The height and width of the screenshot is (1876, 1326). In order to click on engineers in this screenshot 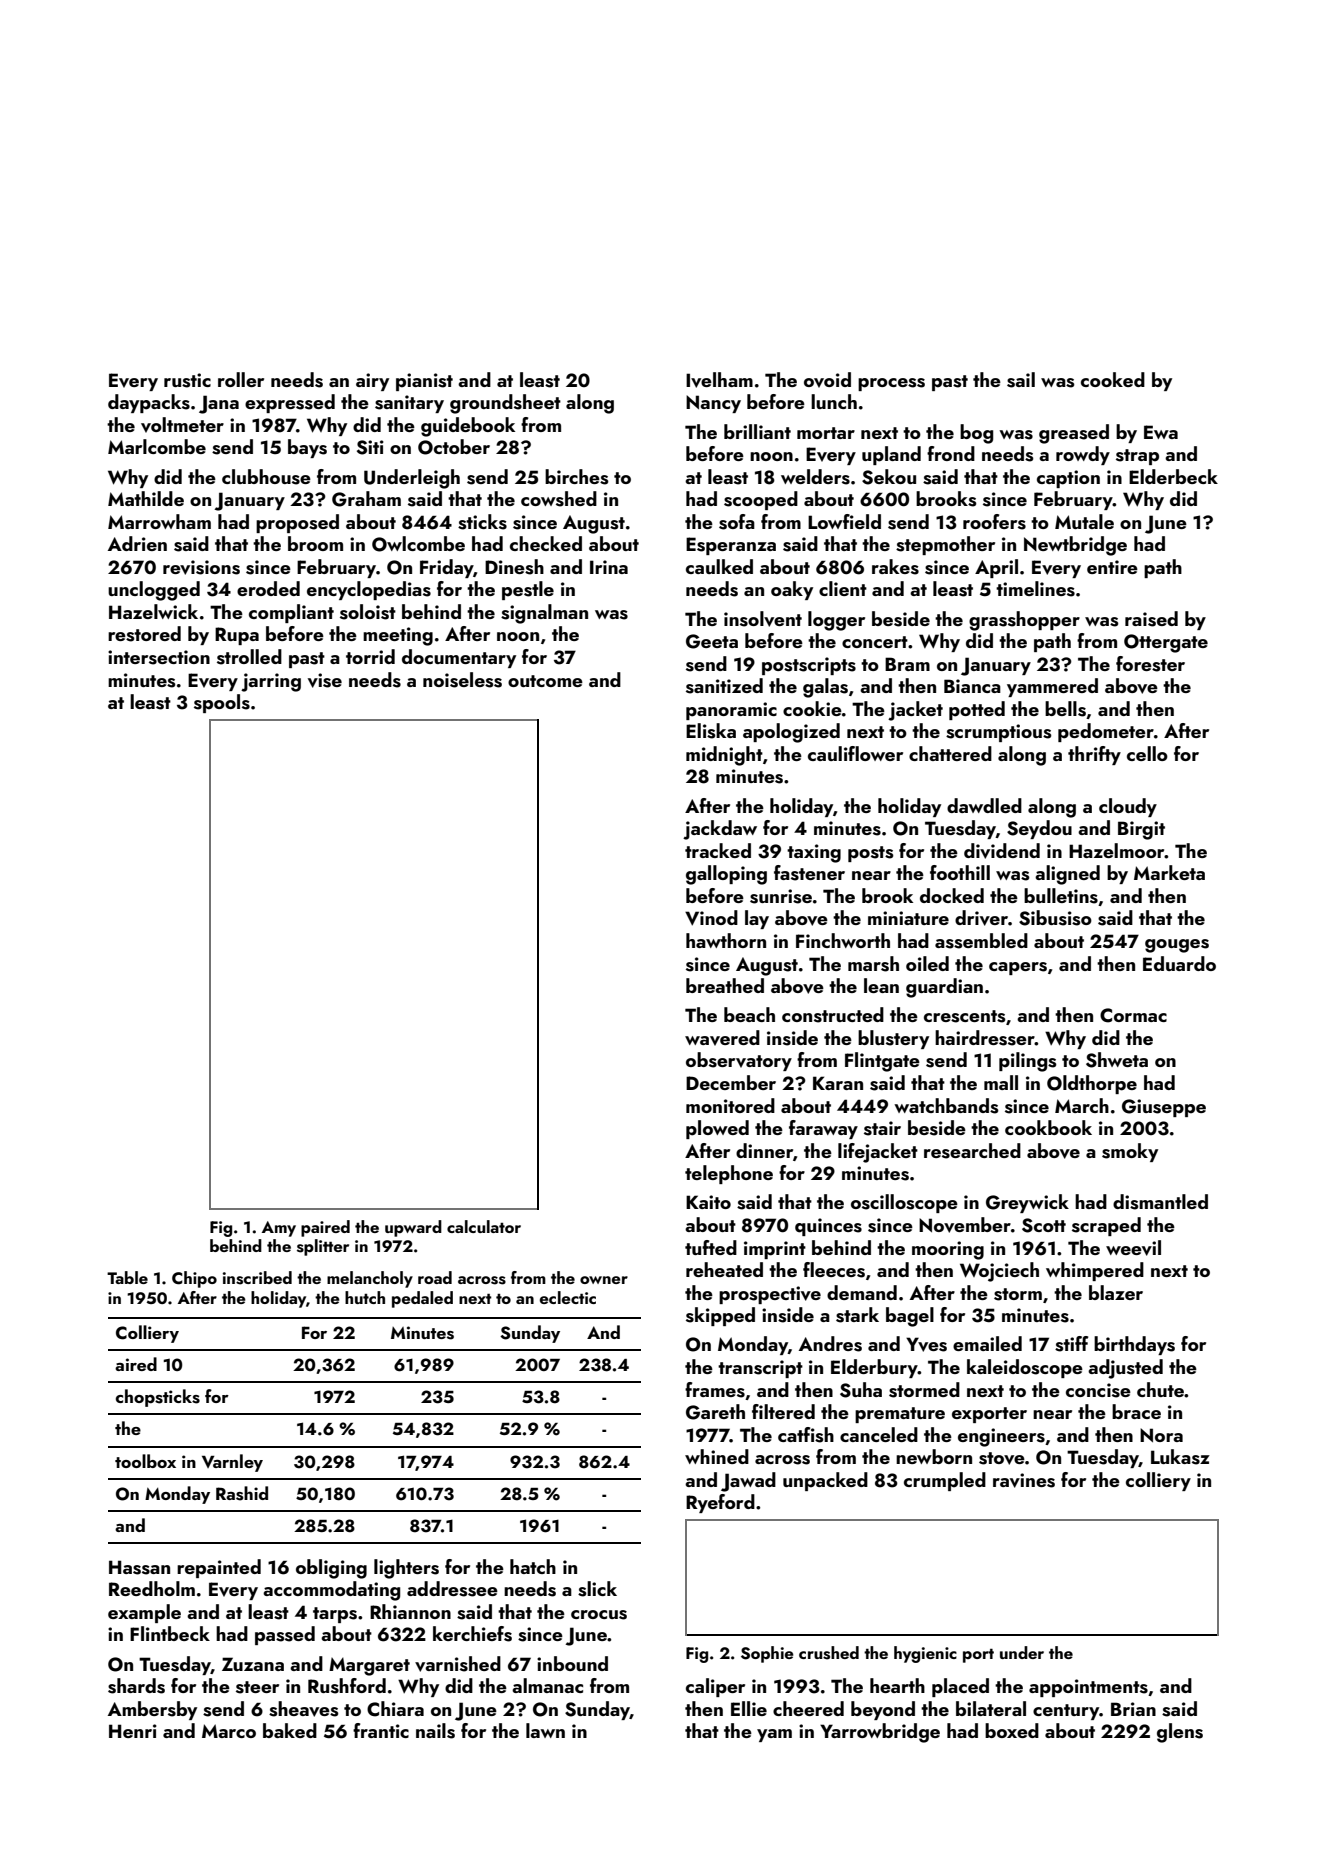, I will do `click(1001, 1437)`.
